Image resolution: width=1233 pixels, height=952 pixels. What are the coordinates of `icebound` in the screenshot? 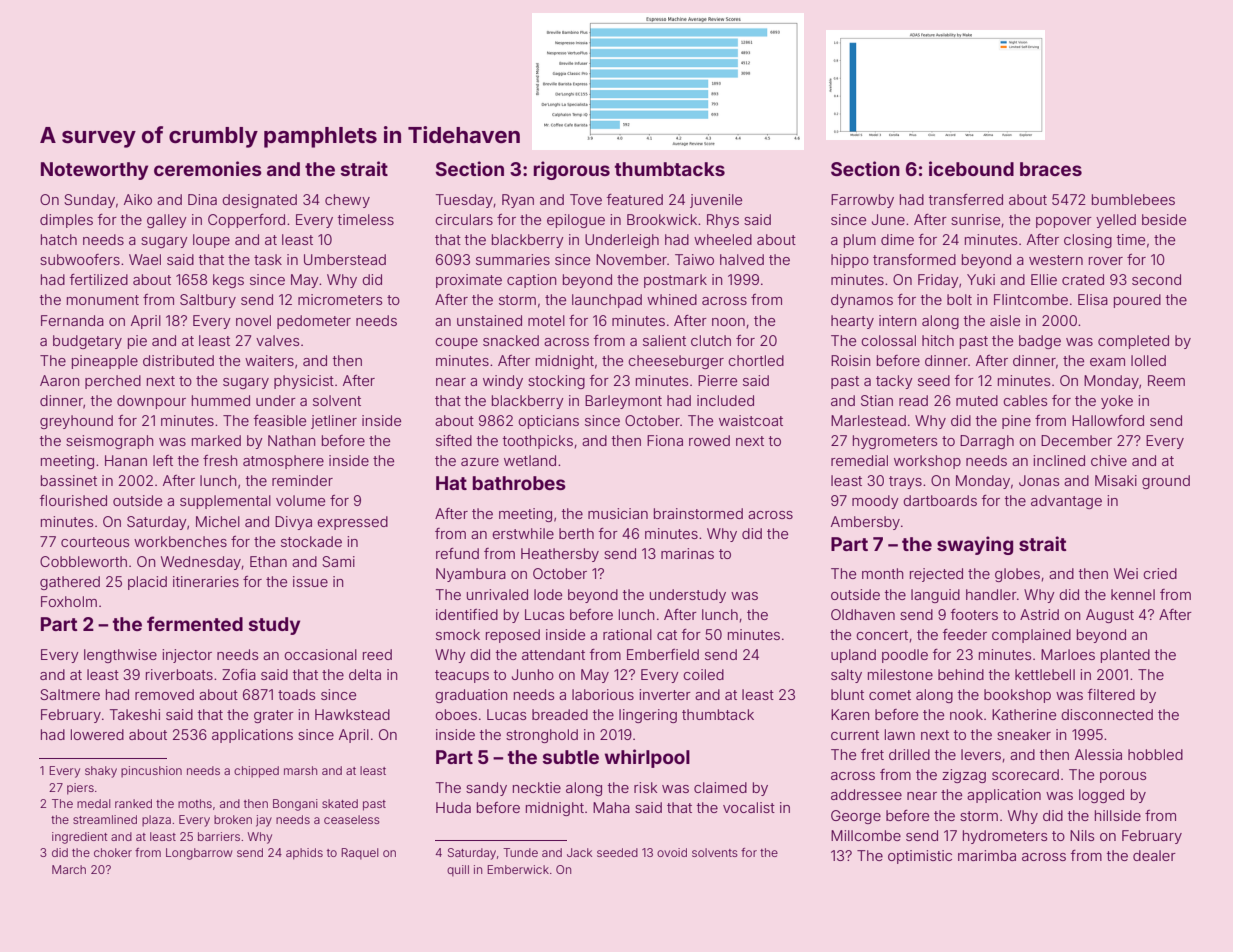 It's located at (971, 168).
